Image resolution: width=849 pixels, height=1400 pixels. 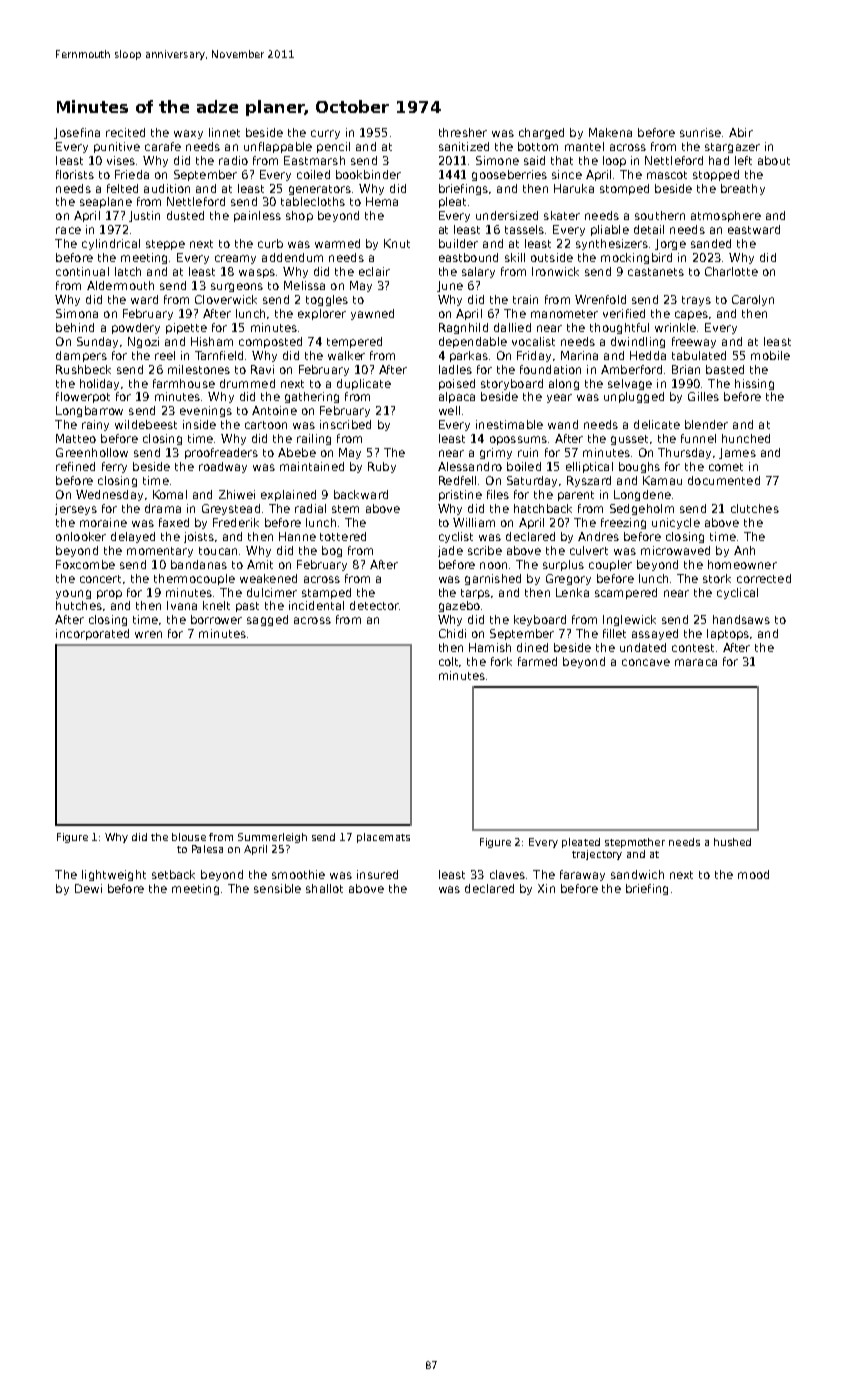 What do you see at coordinates (610, 132) in the document?
I see `Makena` at bounding box center [610, 132].
